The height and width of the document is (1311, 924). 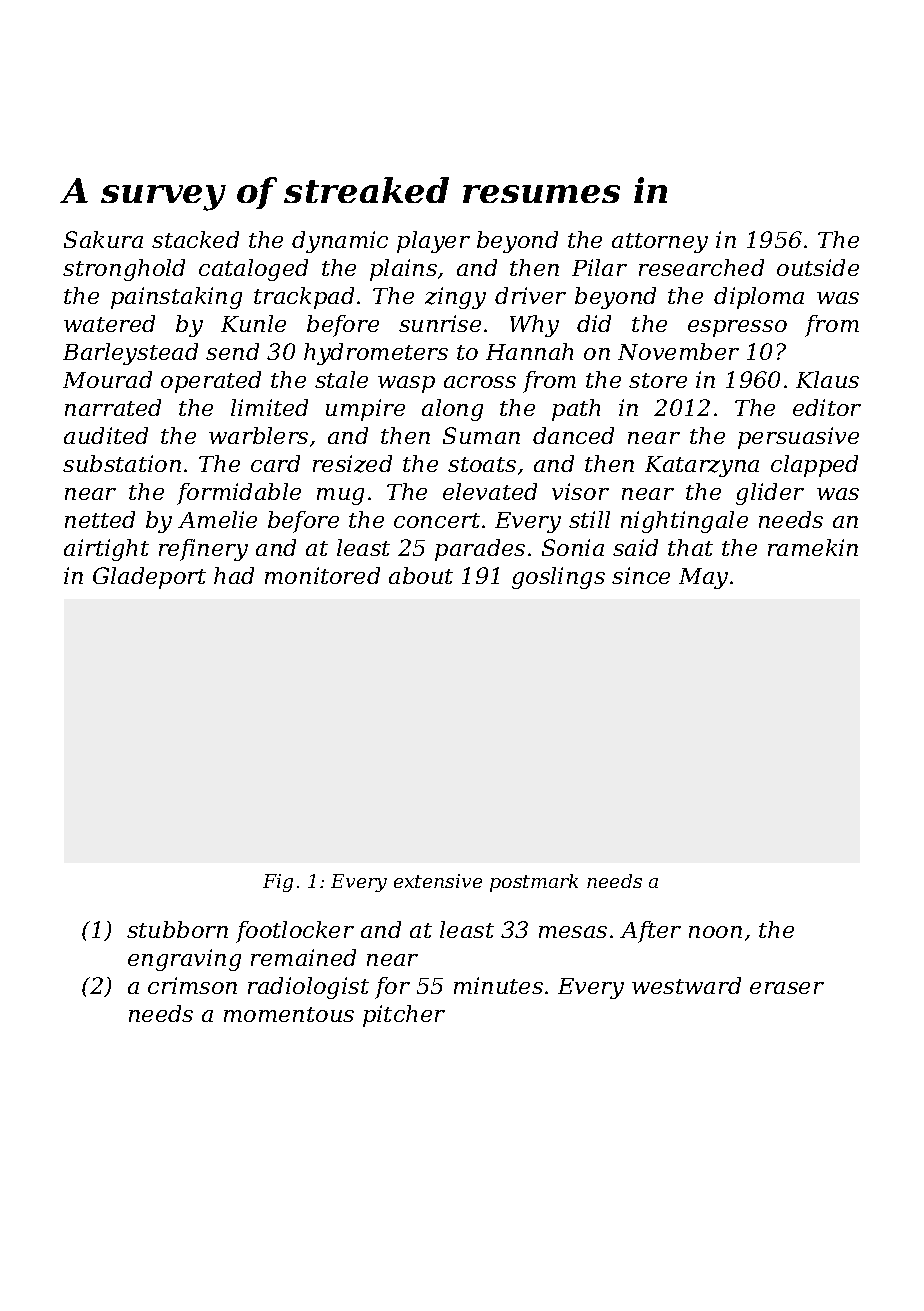 I want to click on May, so click(x=703, y=578).
